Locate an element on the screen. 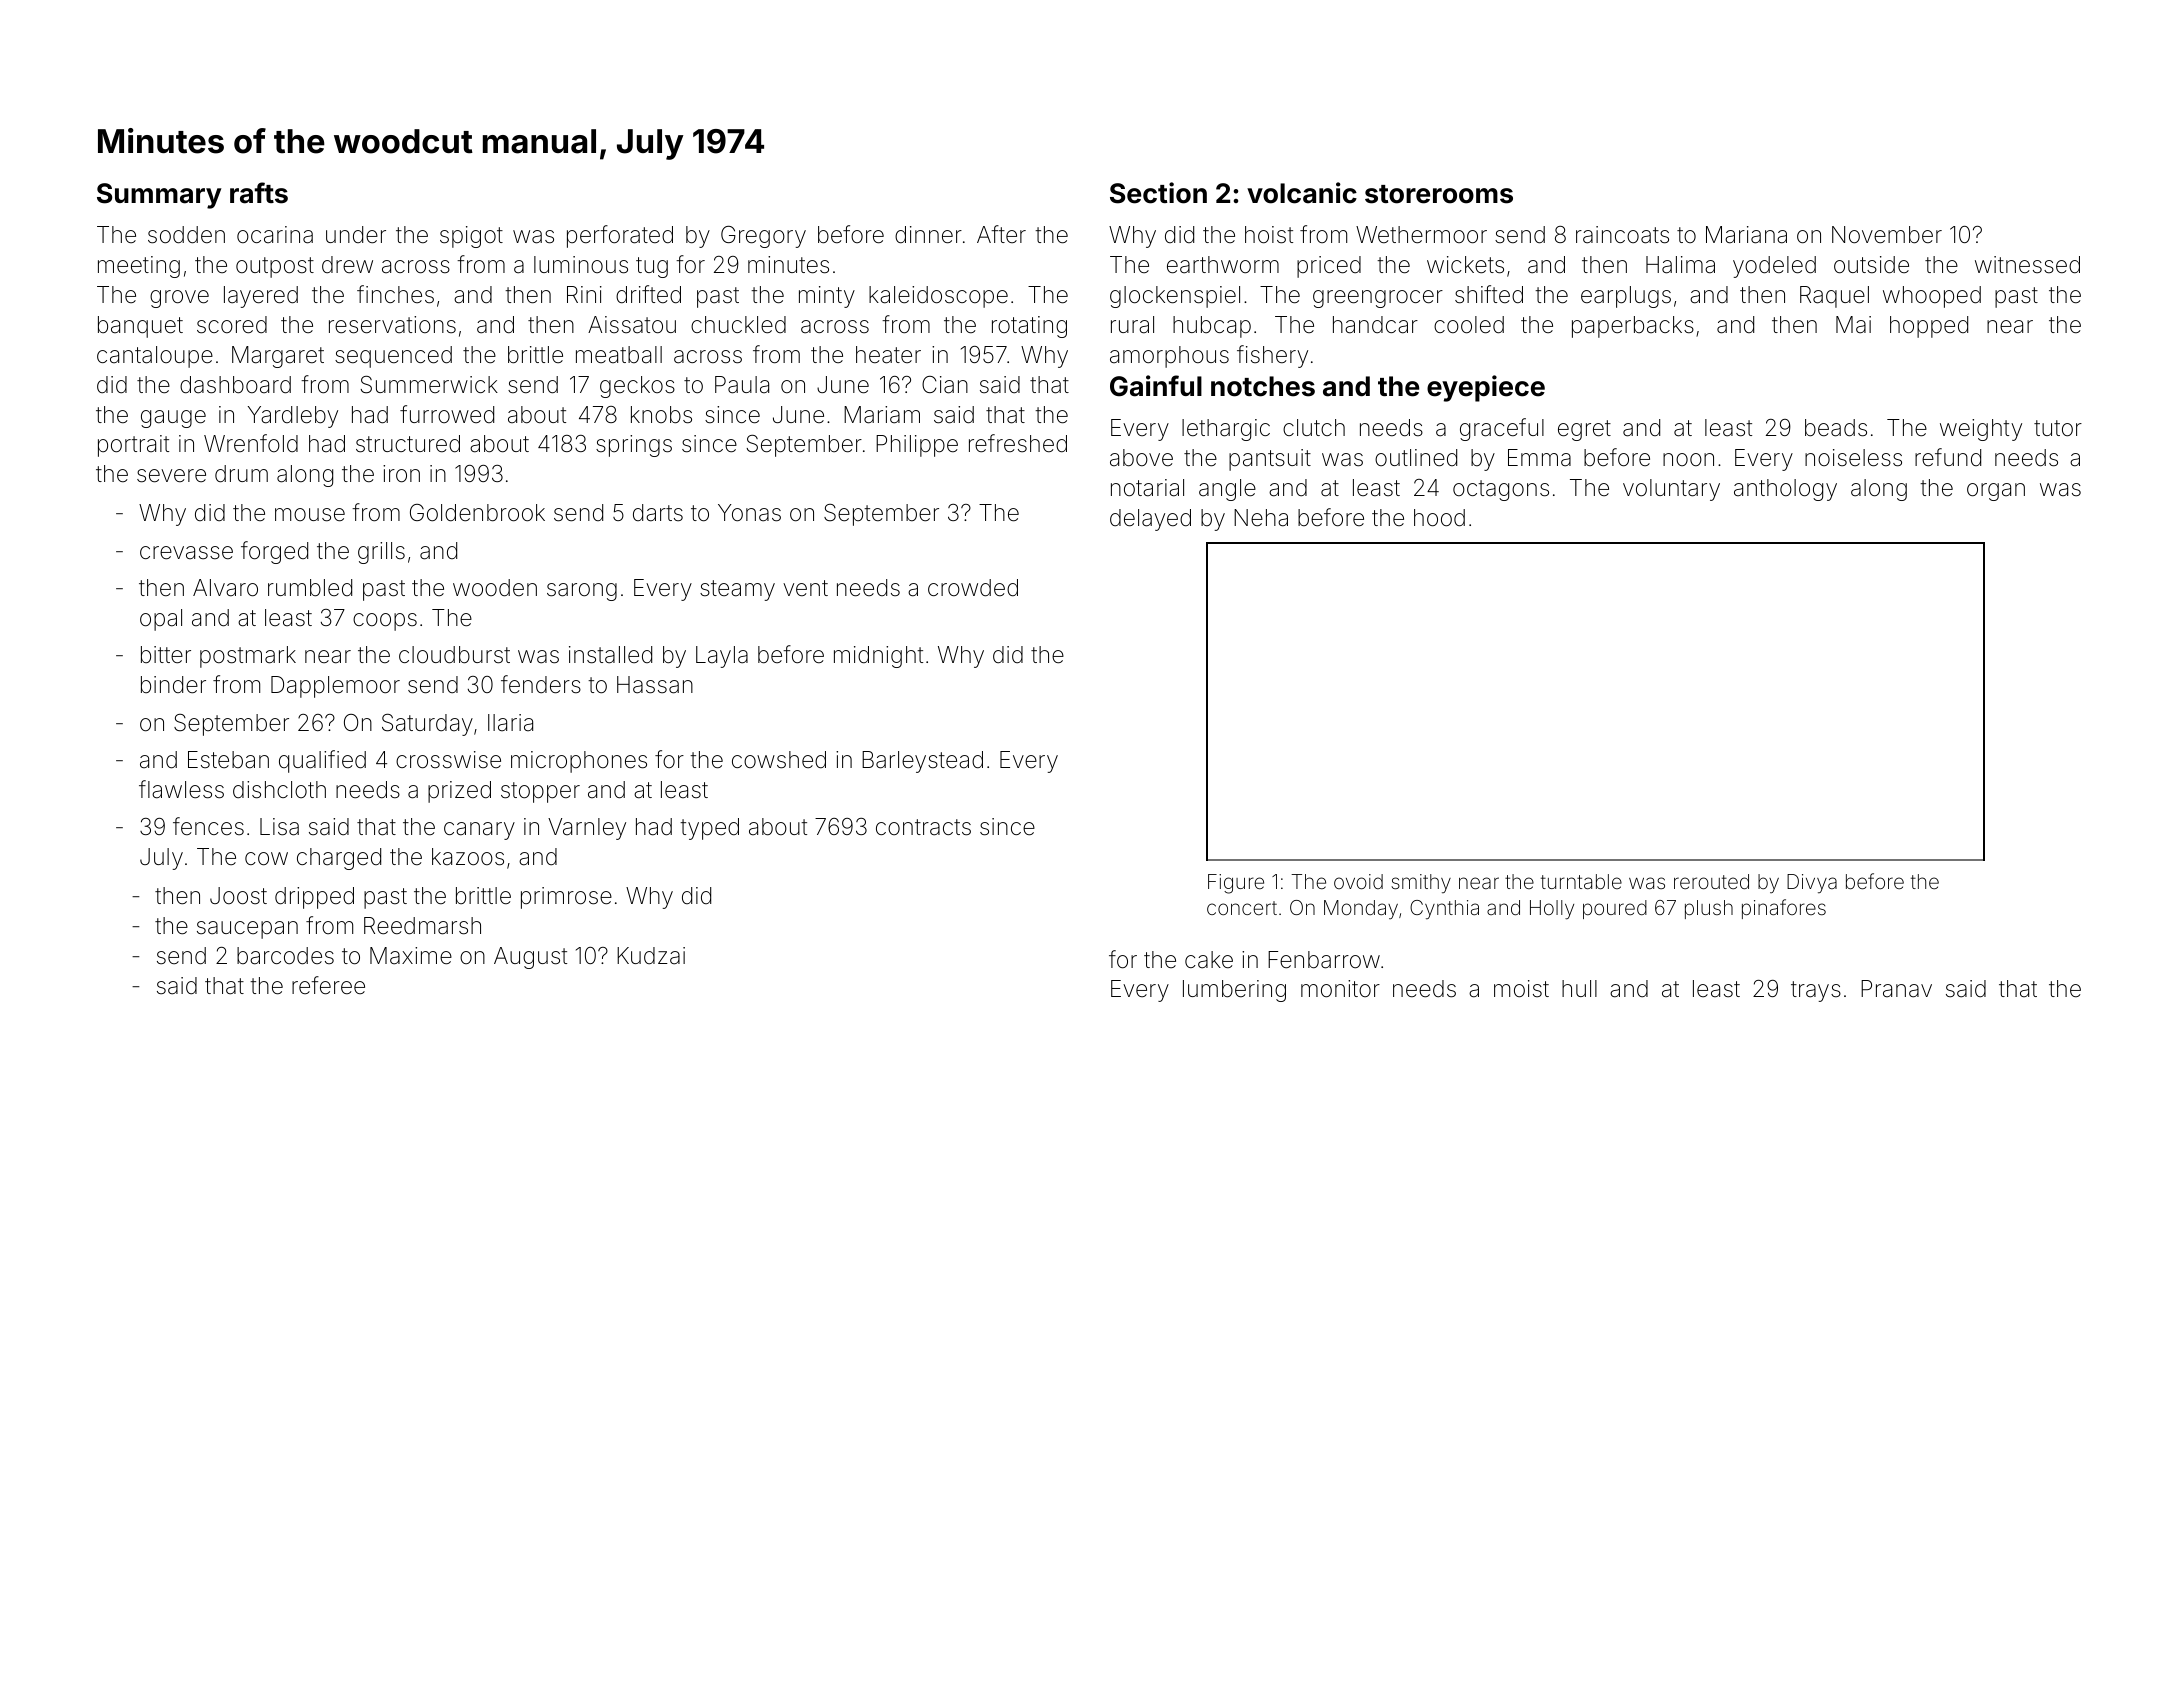 The image size is (2178, 1683). paperbacks is located at coordinates (1633, 327).
